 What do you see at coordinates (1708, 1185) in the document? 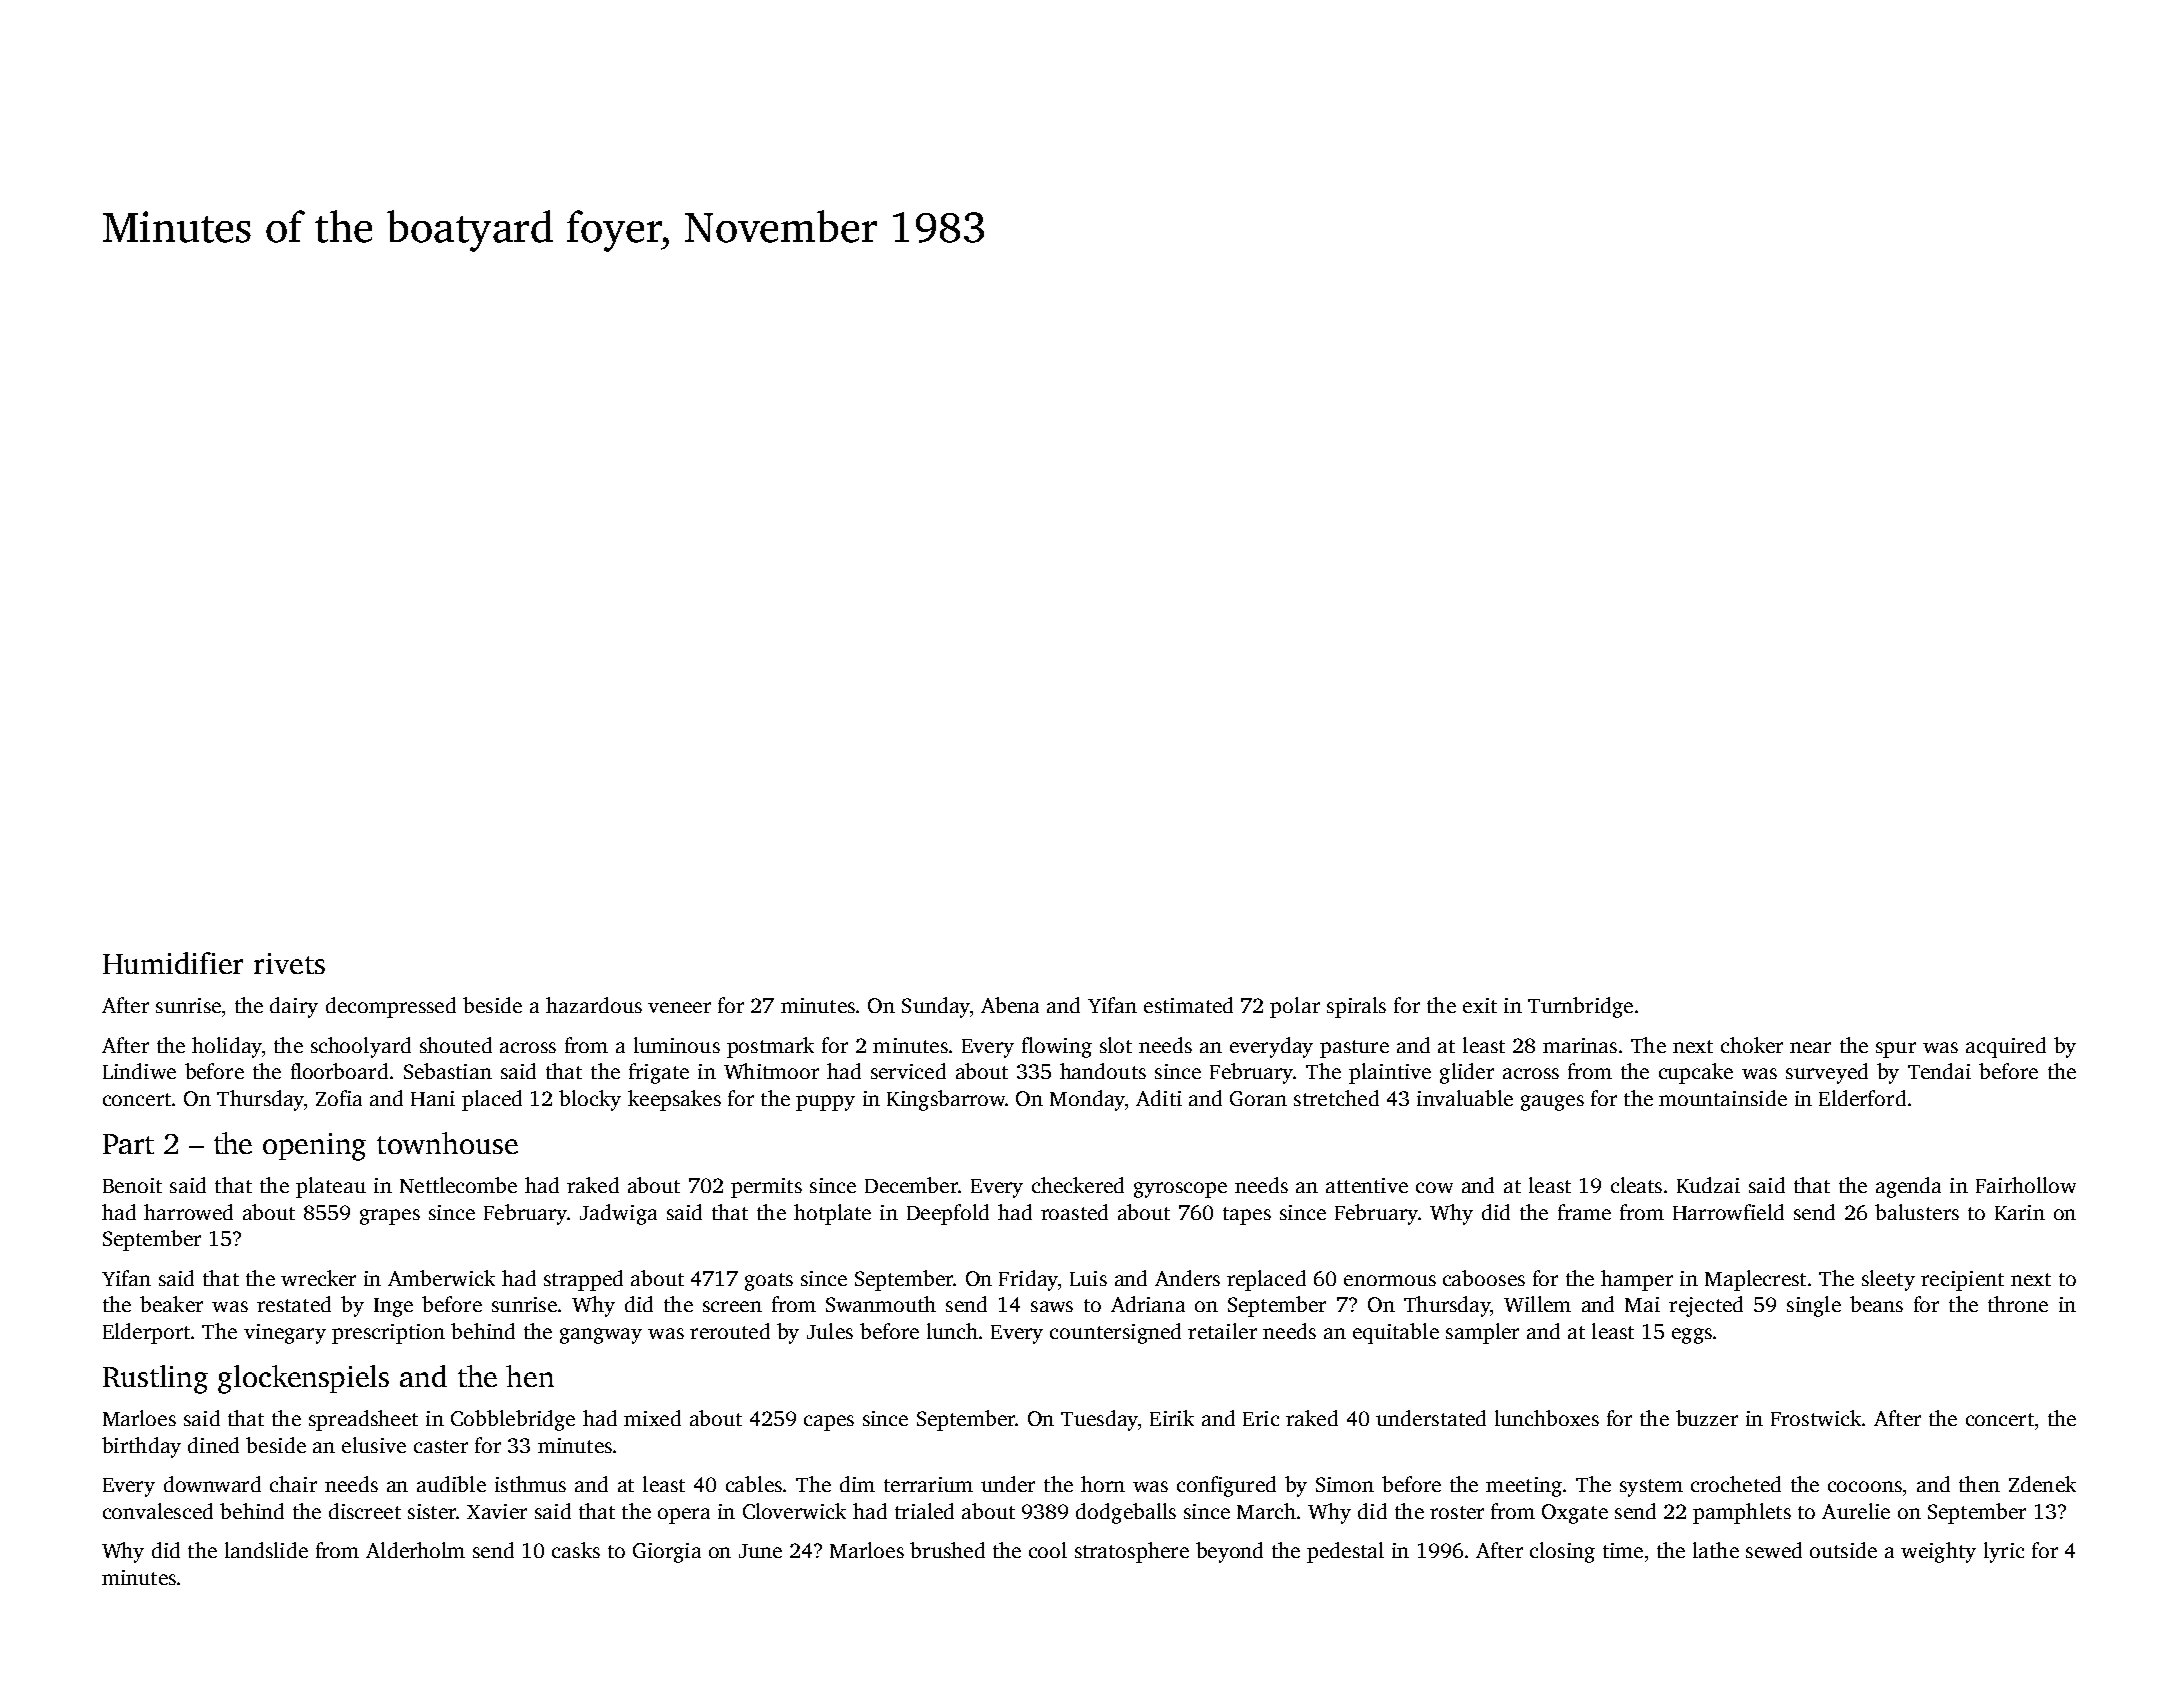
I see `Kudzai` at bounding box center [1708, 1185].
